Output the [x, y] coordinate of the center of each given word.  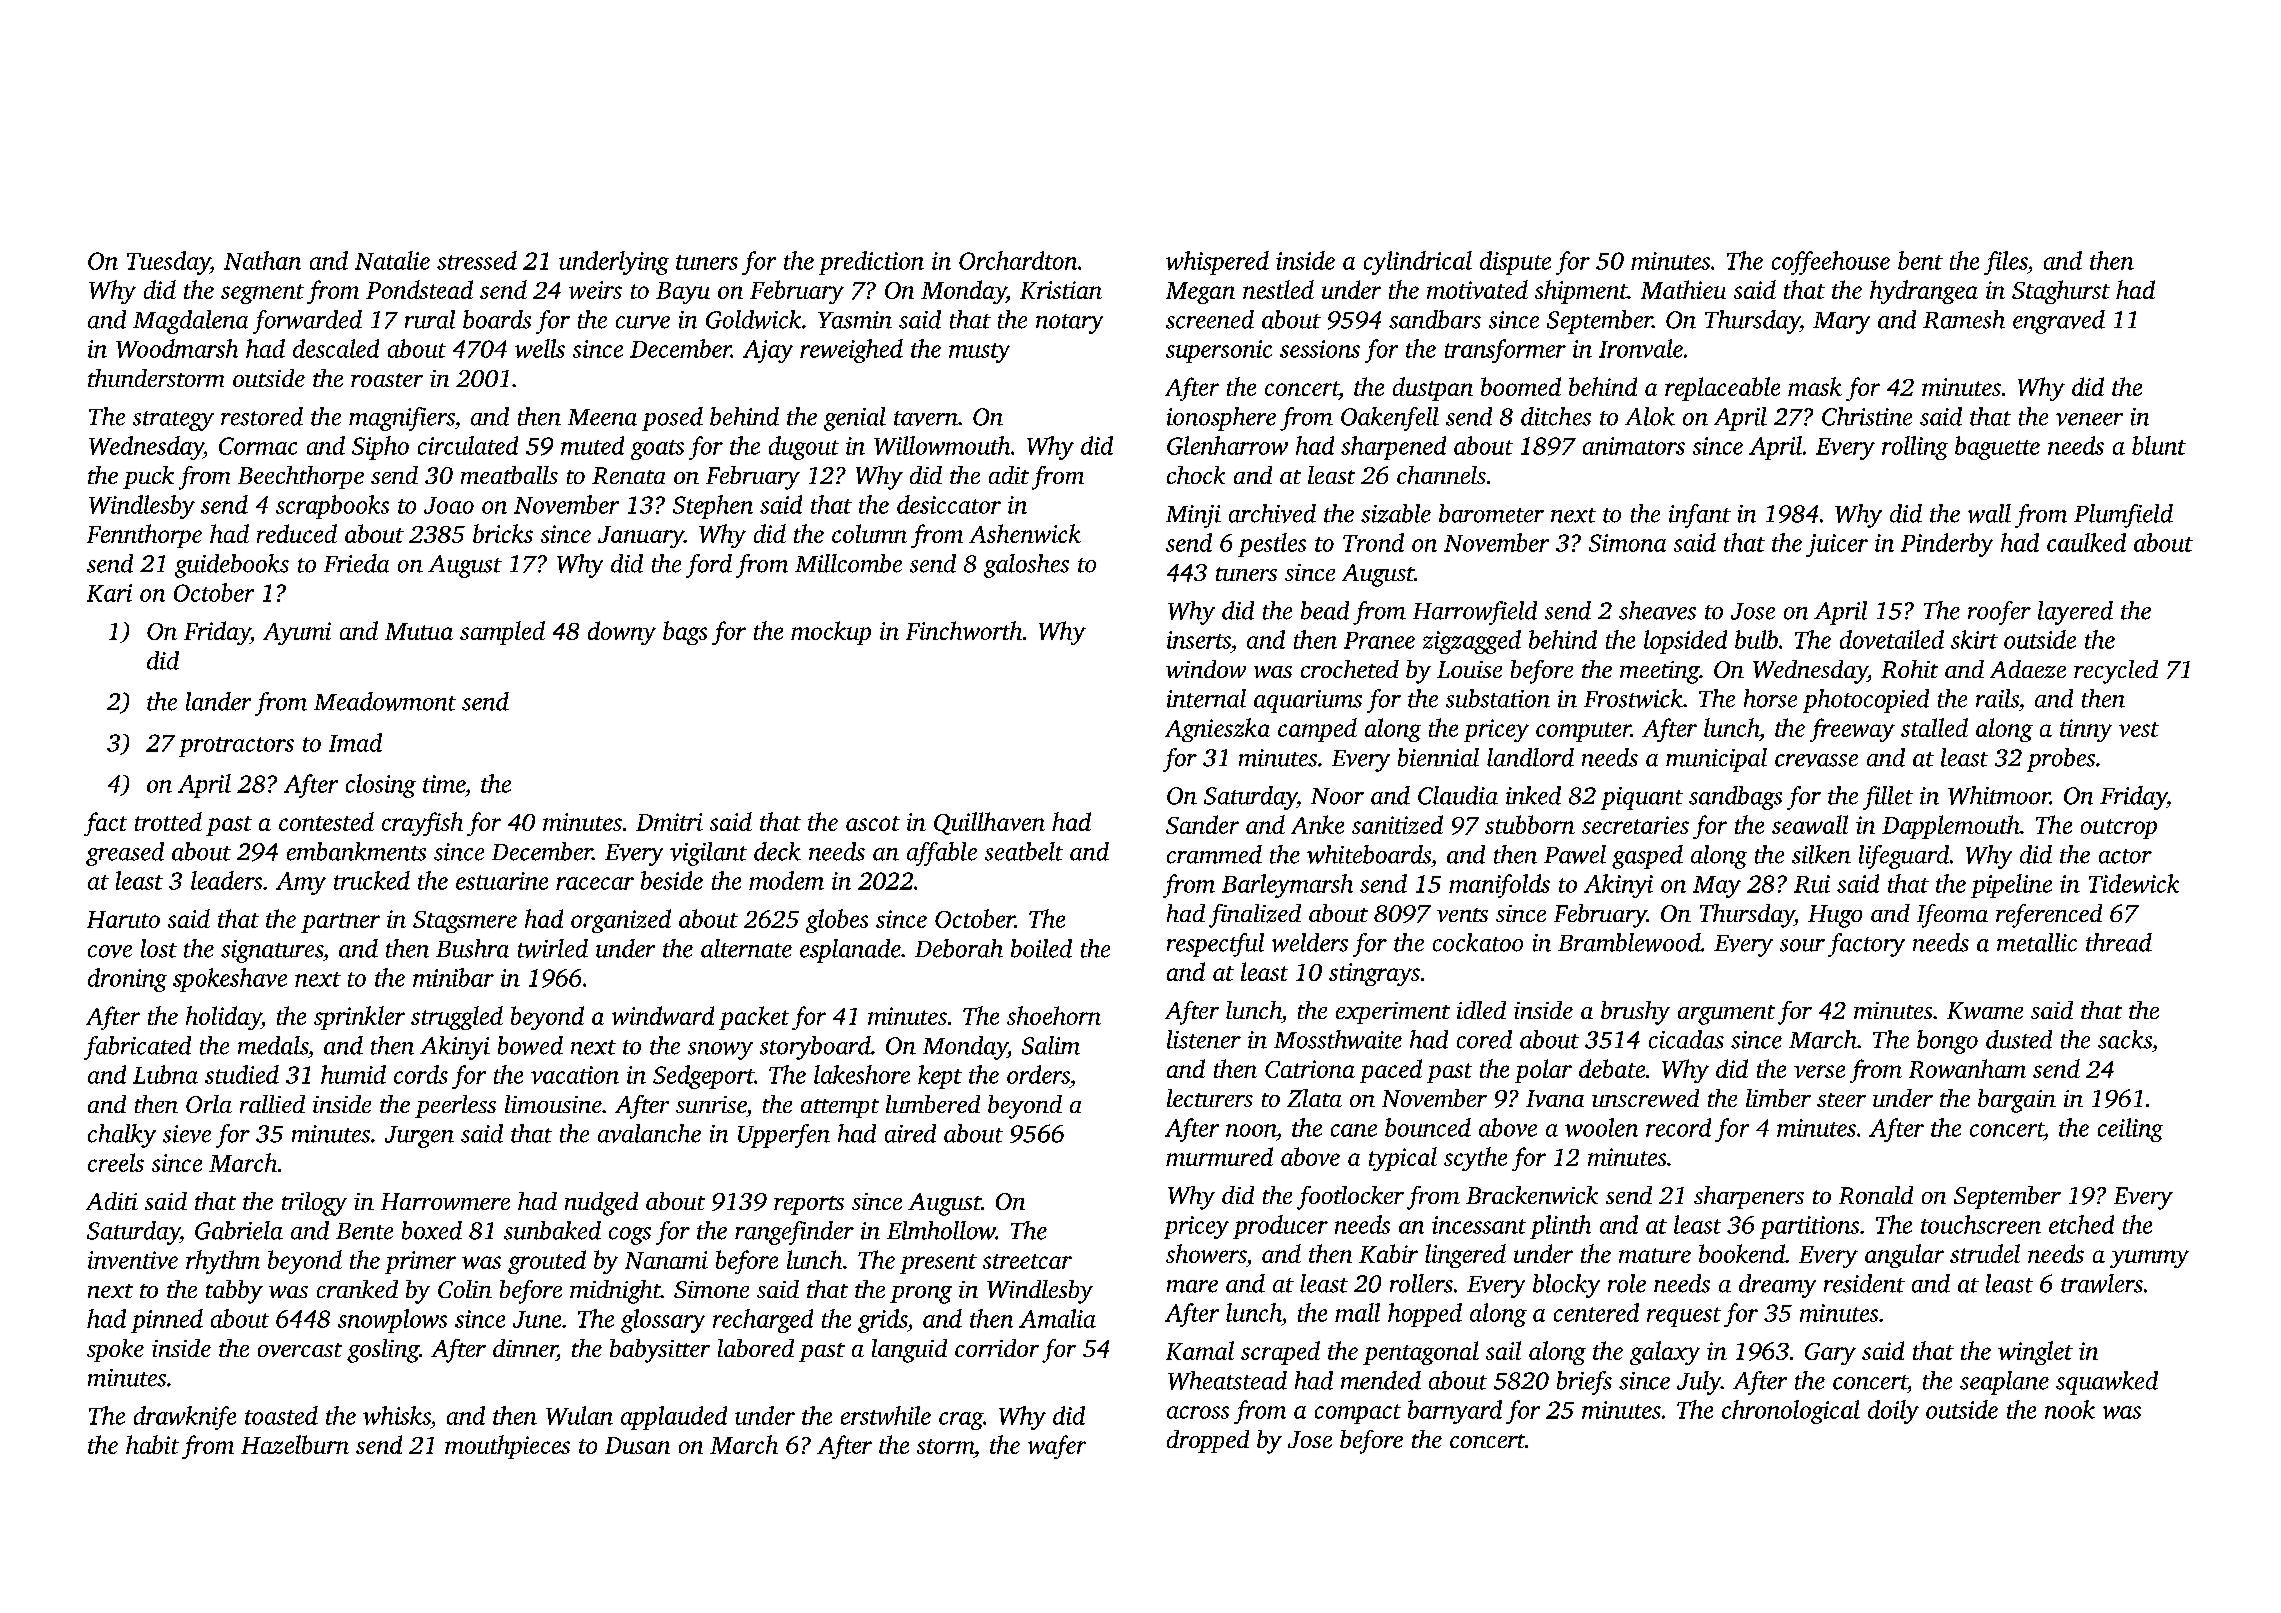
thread [2119, 942]
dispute [1515, 263]
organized [621, 921]
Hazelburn [295, 1444]
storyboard [815, 1048]
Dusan [637, 1445]
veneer [2089, 419]
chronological [1791, 1412]
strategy [173, 421]
